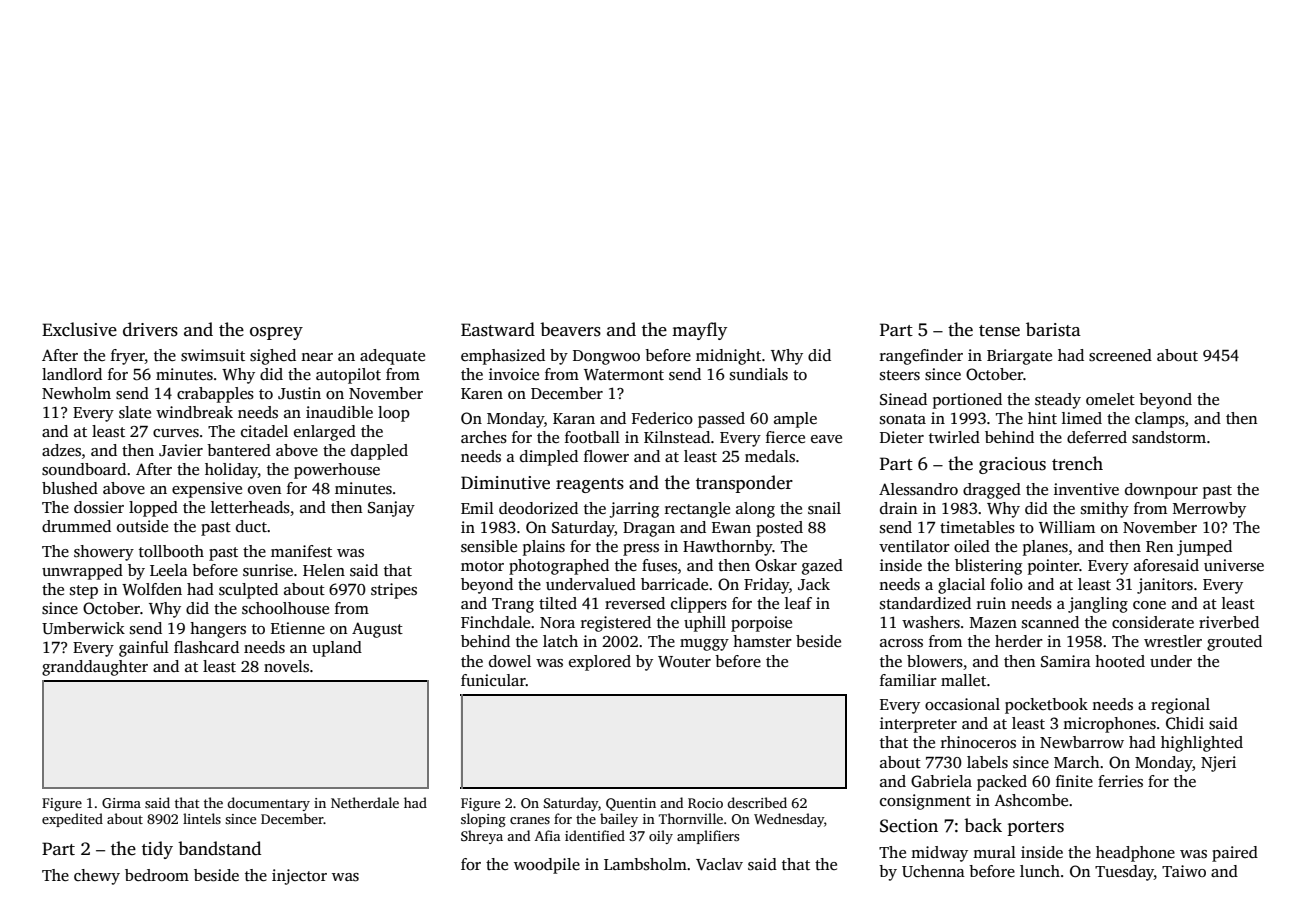 Image resolution: width=1308 pixels, height=924 pixels. I want to click on jumped, so click(1204, 548).
